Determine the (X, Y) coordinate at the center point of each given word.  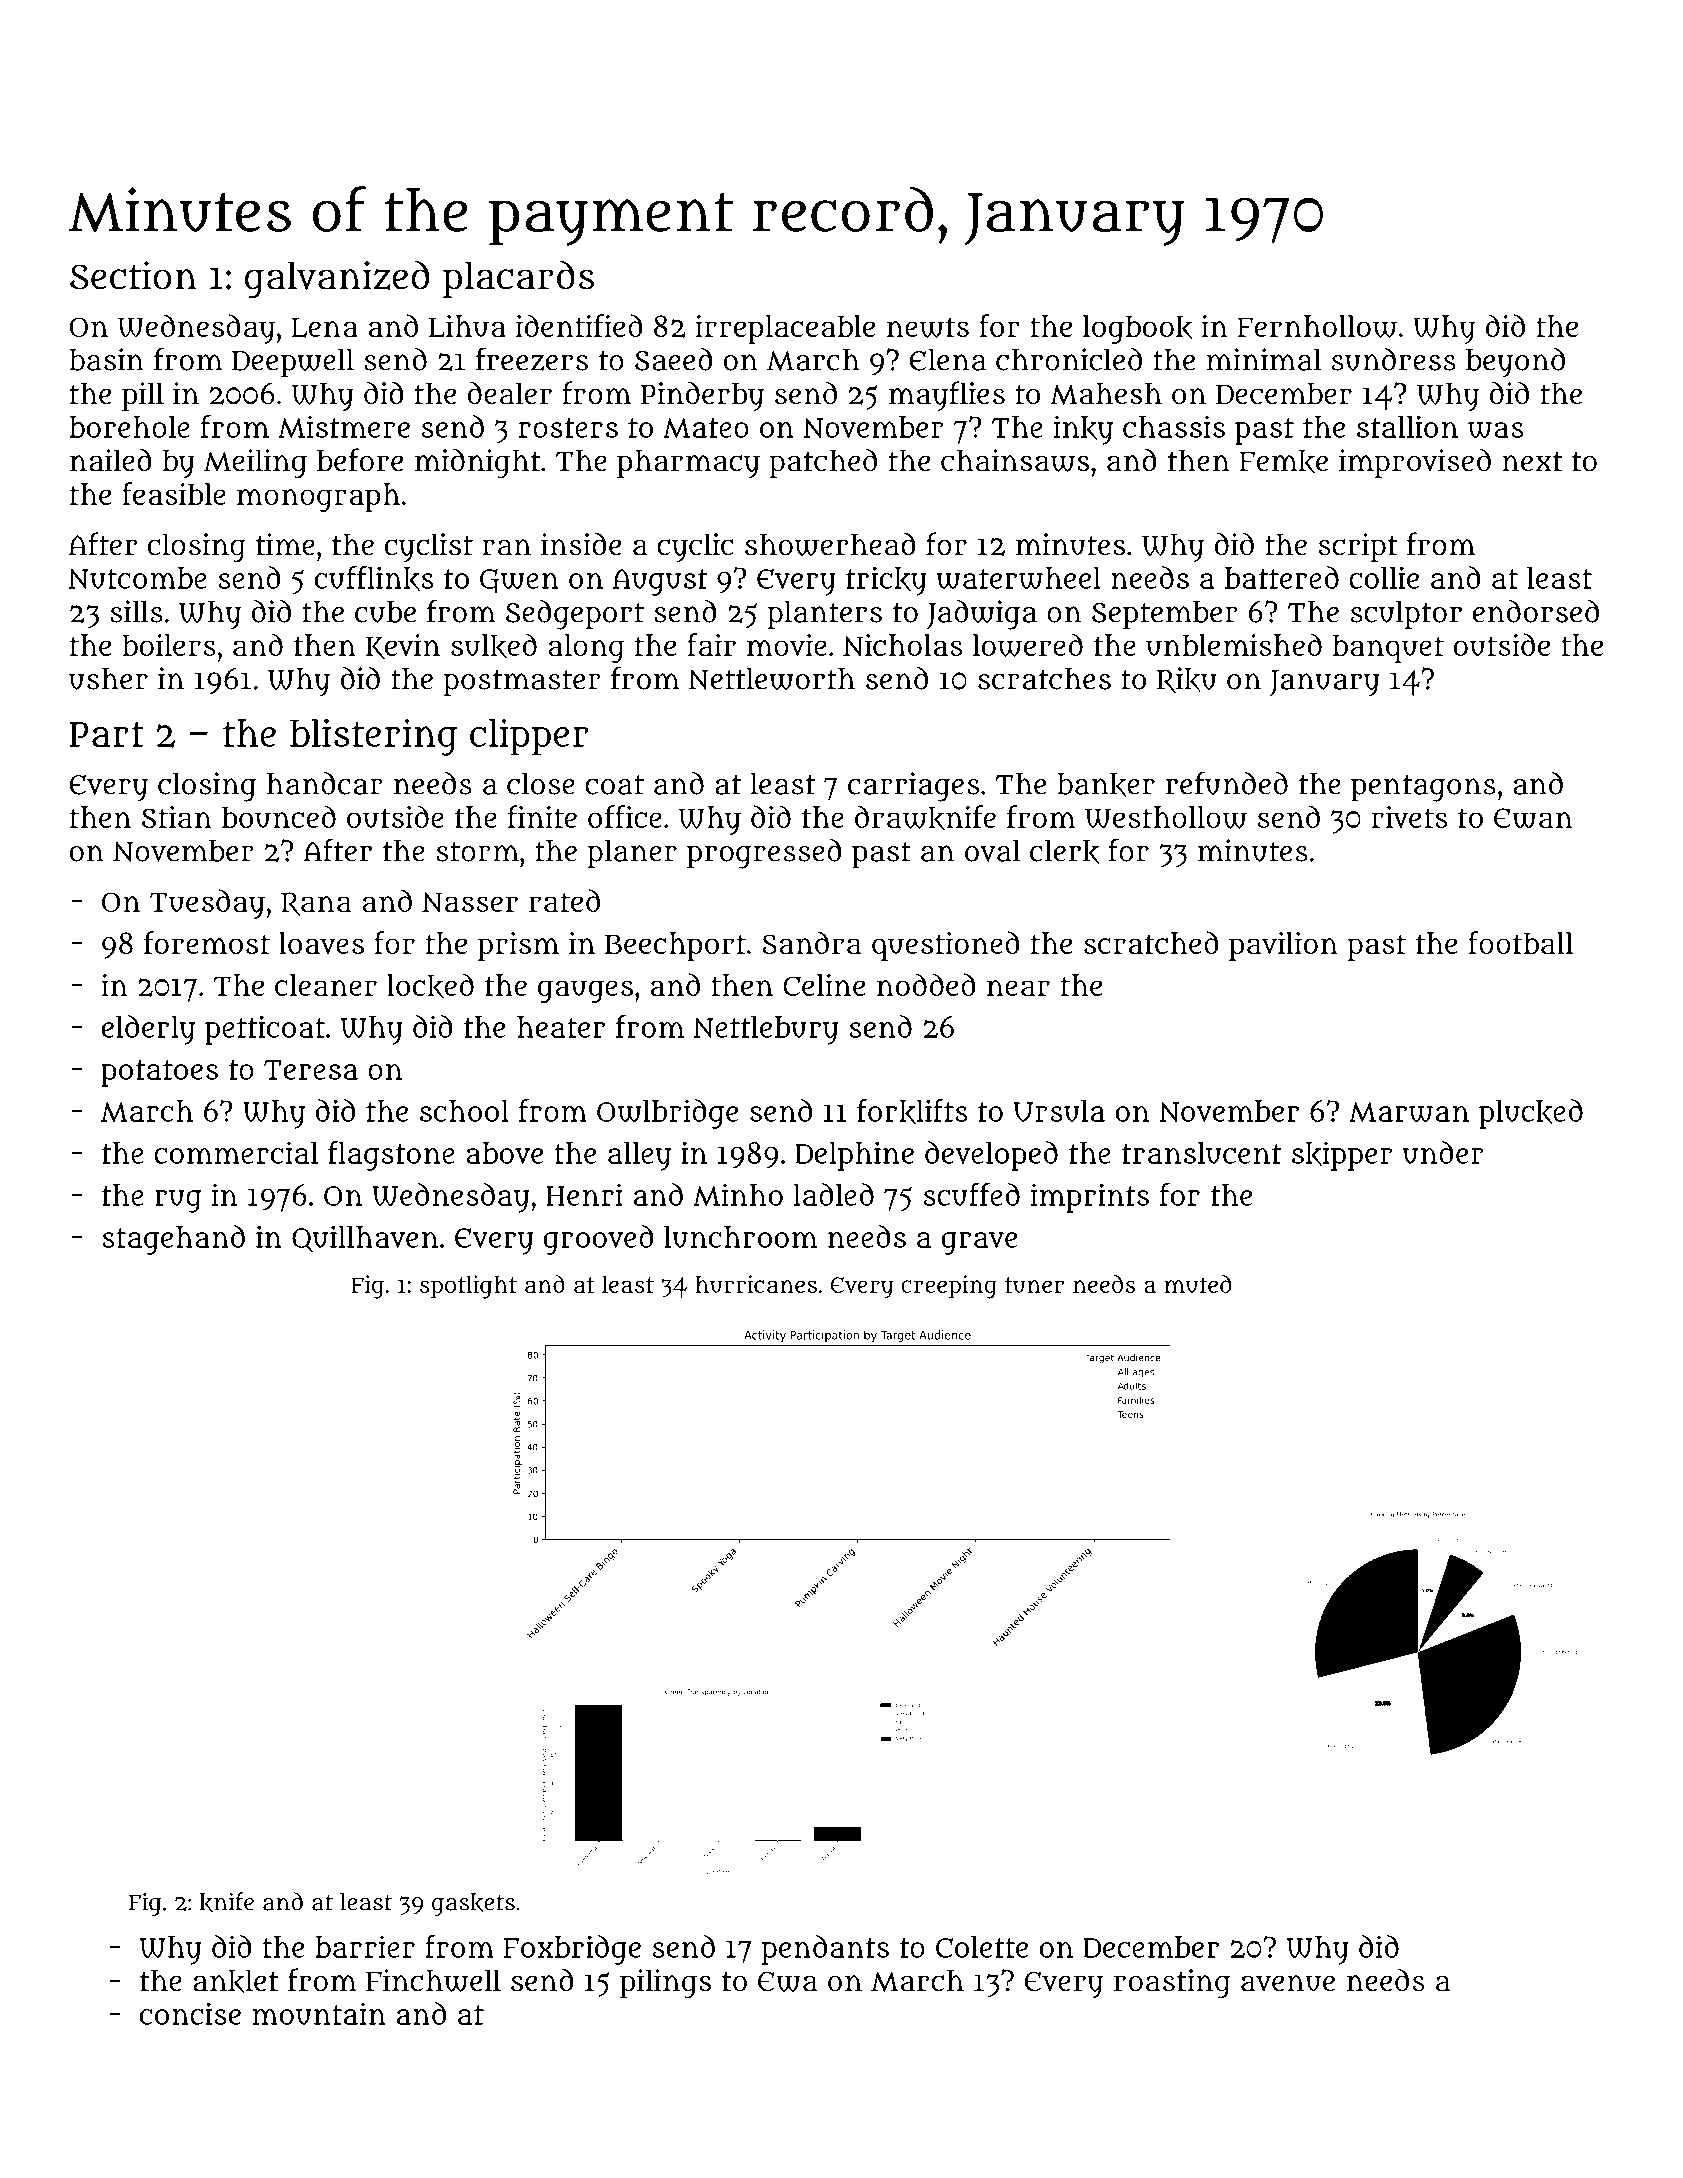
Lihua (467, 326)
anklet (236, 1981)
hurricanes (756, 1284)
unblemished (1234, 644)
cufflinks (374, 578)
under (1443, 1152)
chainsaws (1015, 460)
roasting (1172, 1984)
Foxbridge (572, 1950)
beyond (1515, 363)
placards (518, 279)
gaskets (473, 1904)
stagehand (173, 1240)
